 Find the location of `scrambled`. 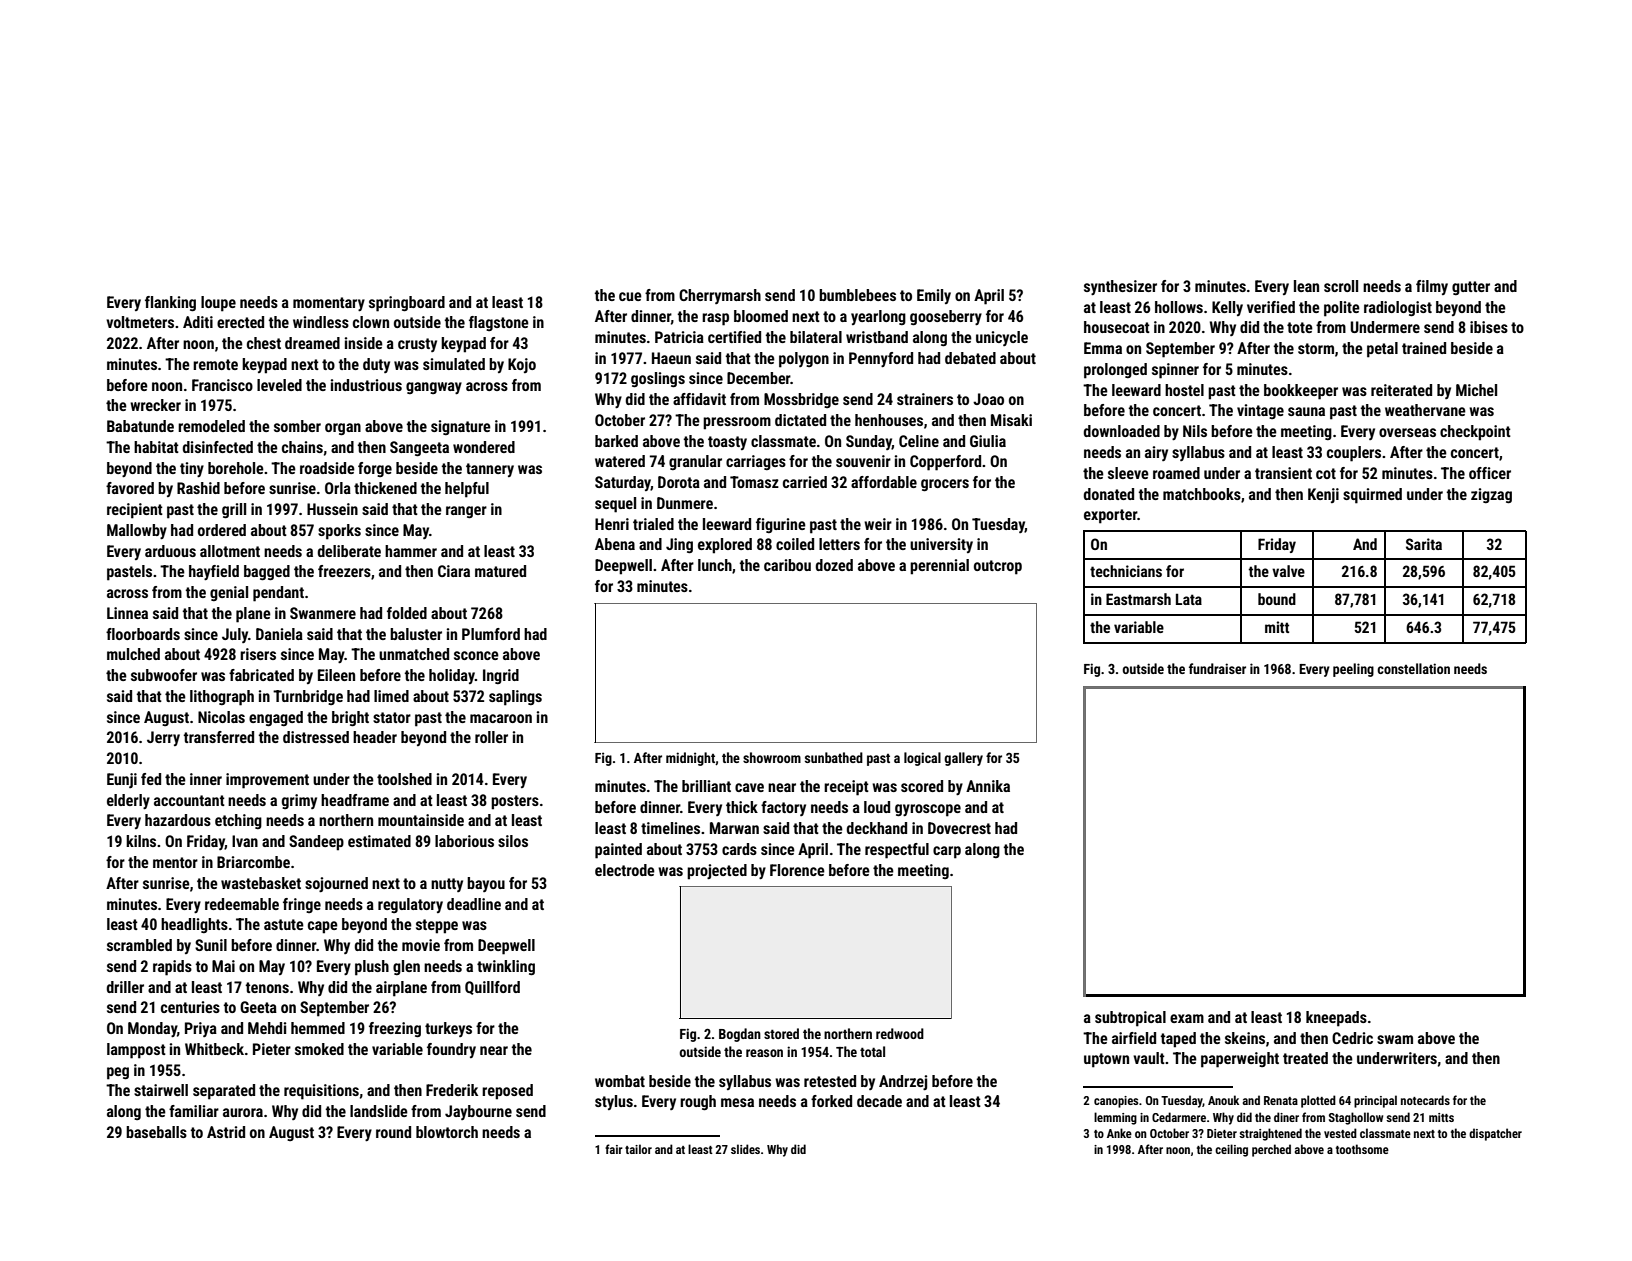

scrambled is located at coordinates (139, 945).
